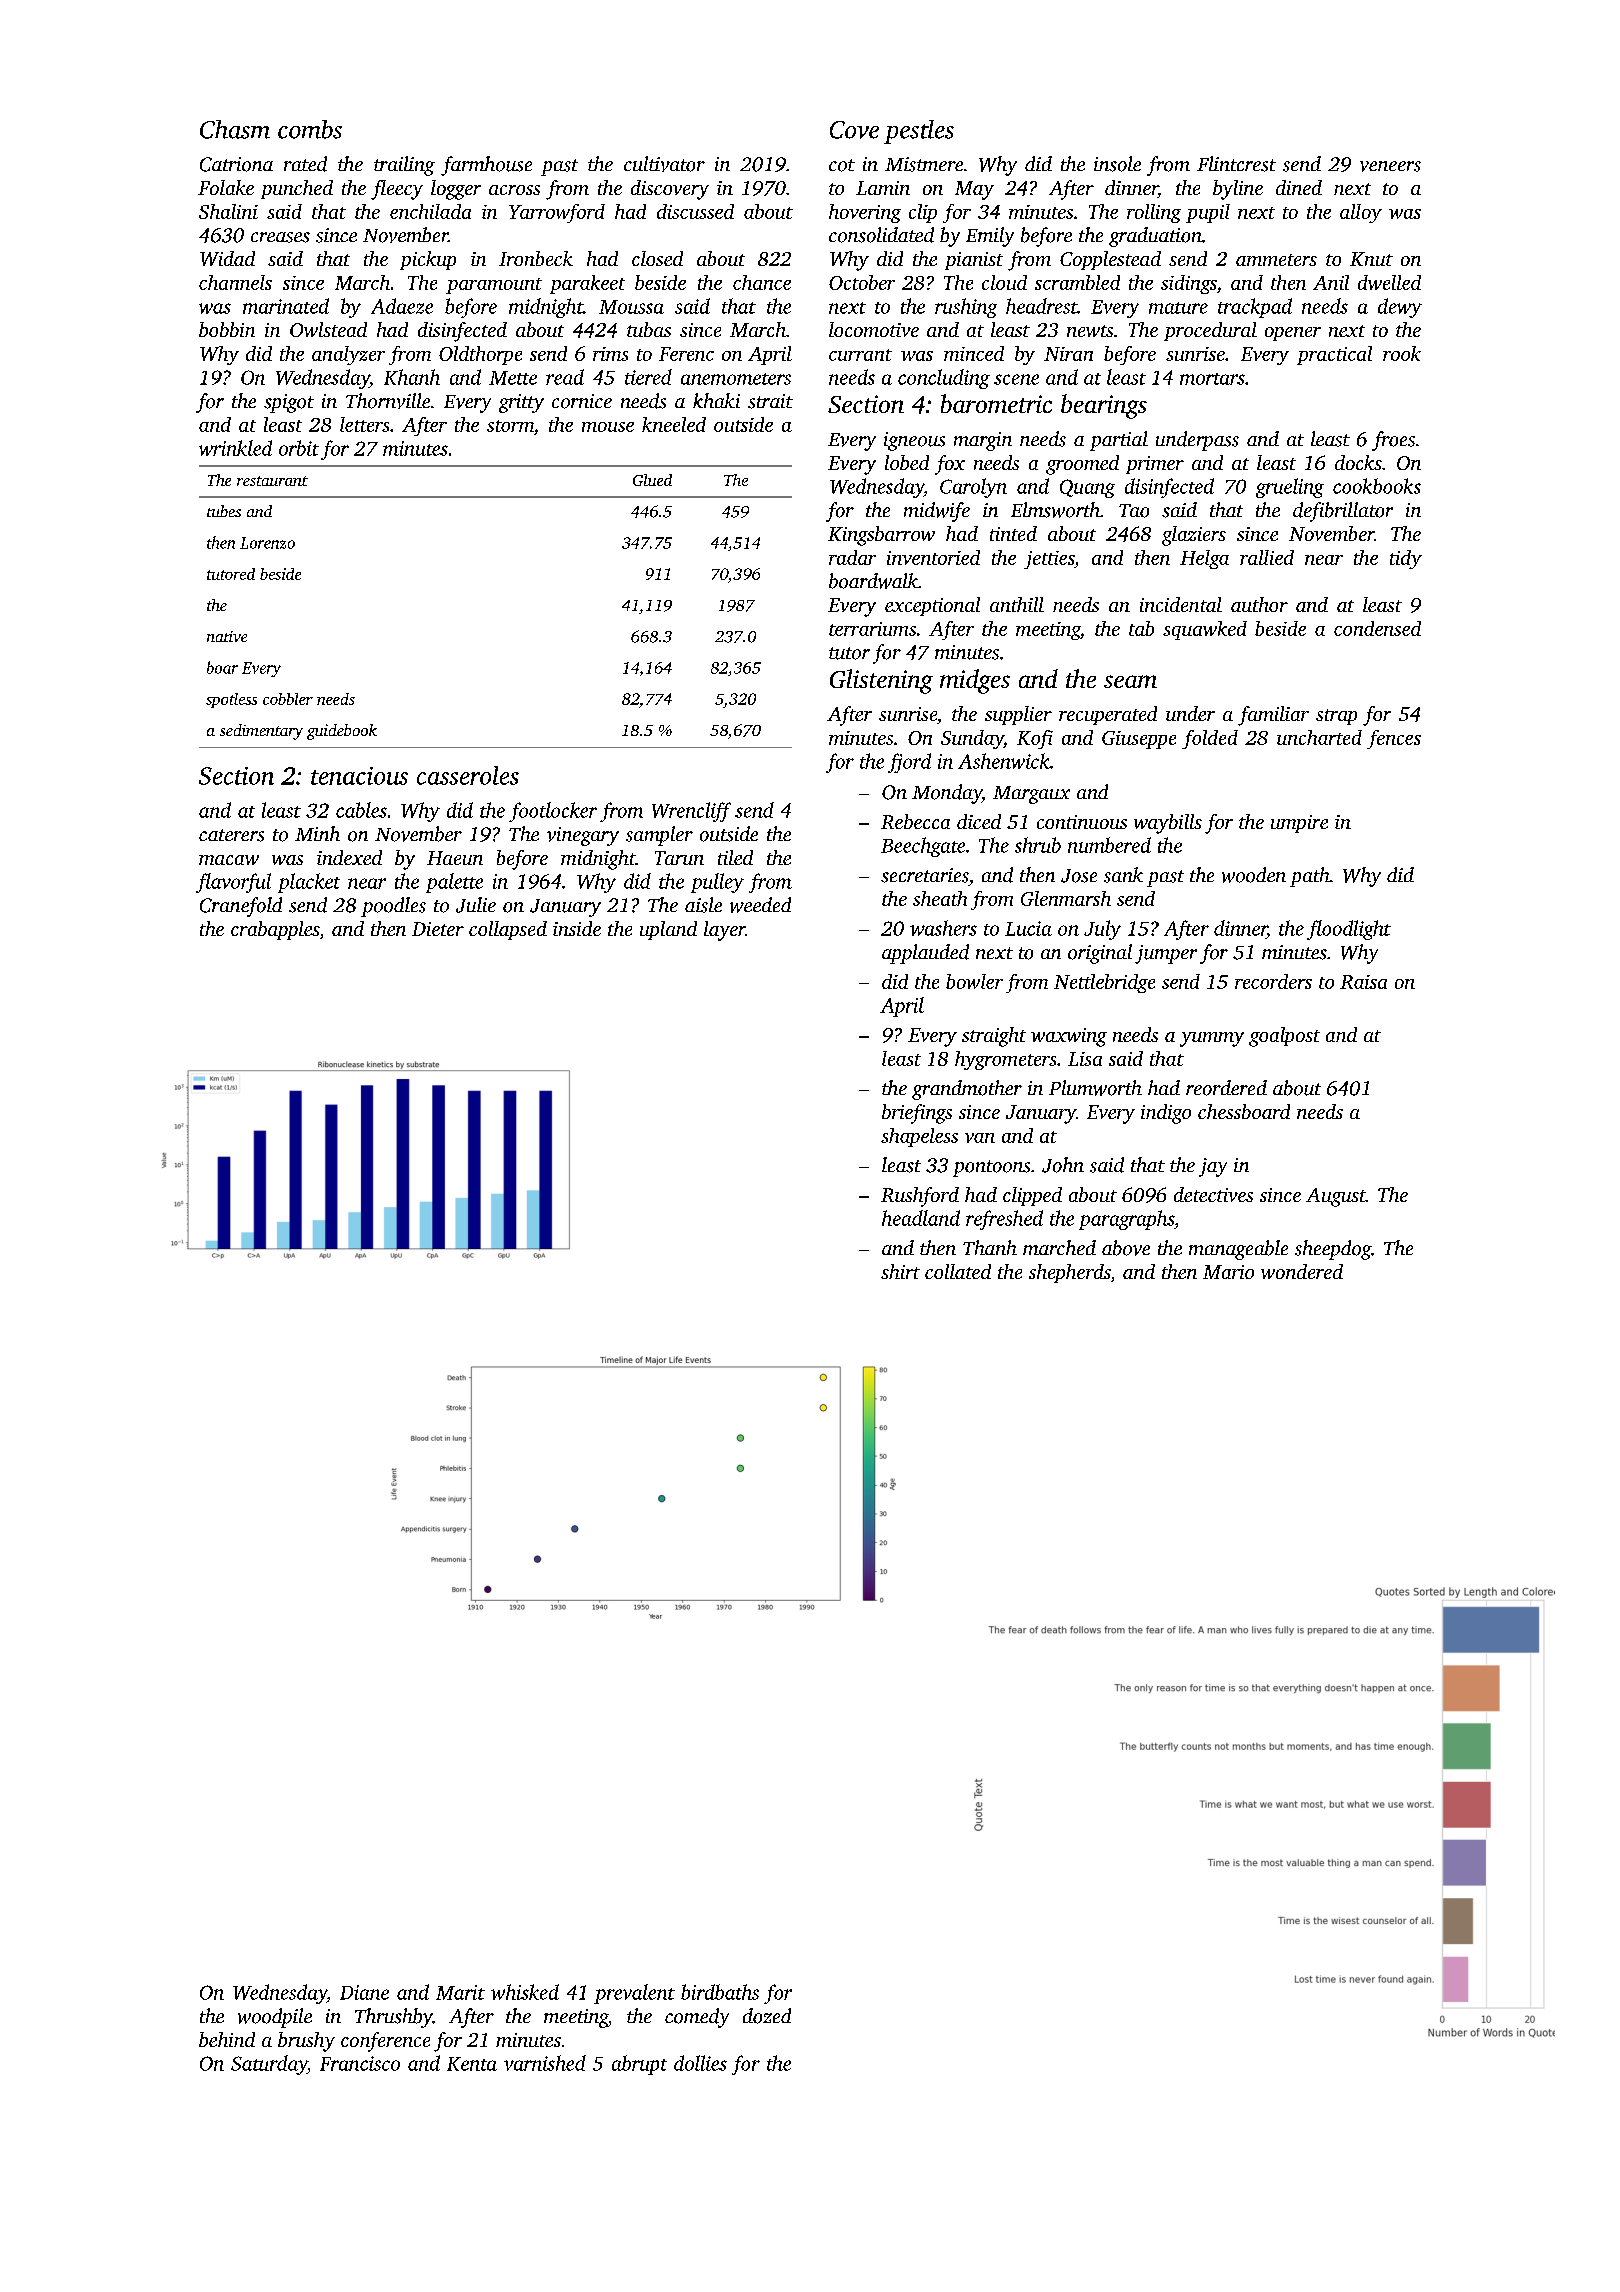 This screenshot has height=2292, width=1620. Describe the element at coordinates (720, 1992) in the screenshot. I see `birdbaths` at that location.
